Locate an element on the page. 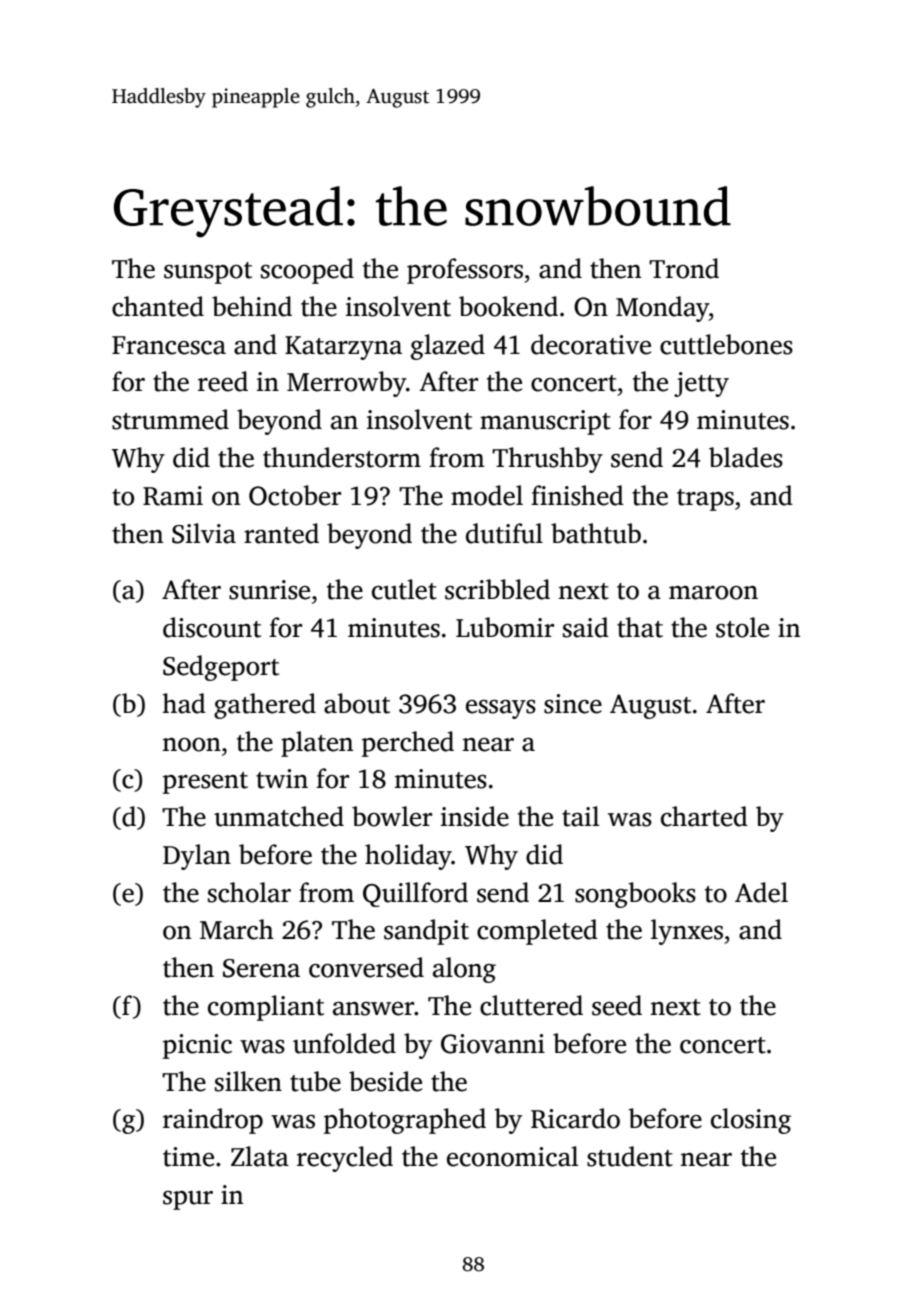  student is located at coordinates (630, 1156).
